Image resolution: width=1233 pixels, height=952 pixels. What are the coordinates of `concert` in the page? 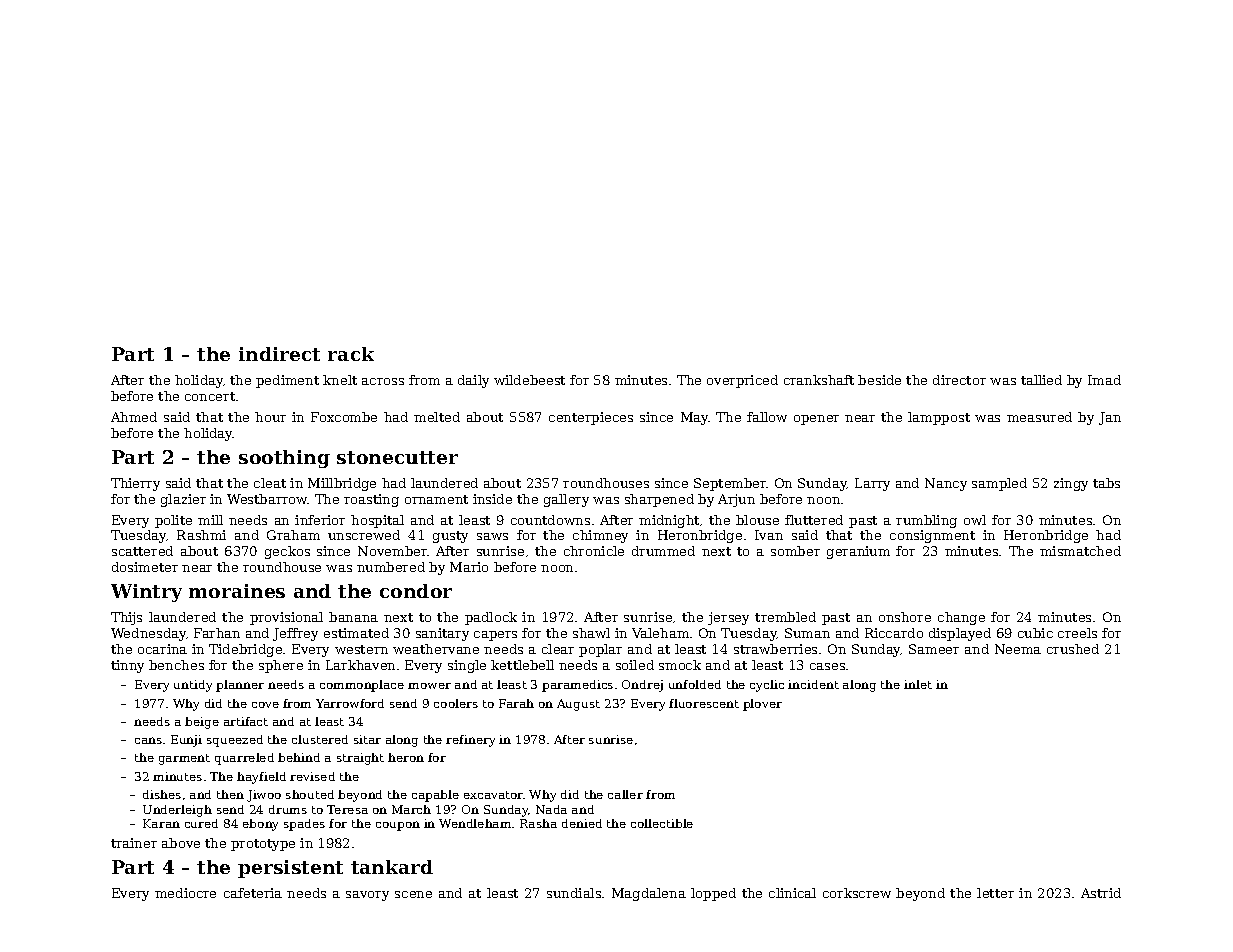 It's located at (210, 396).
